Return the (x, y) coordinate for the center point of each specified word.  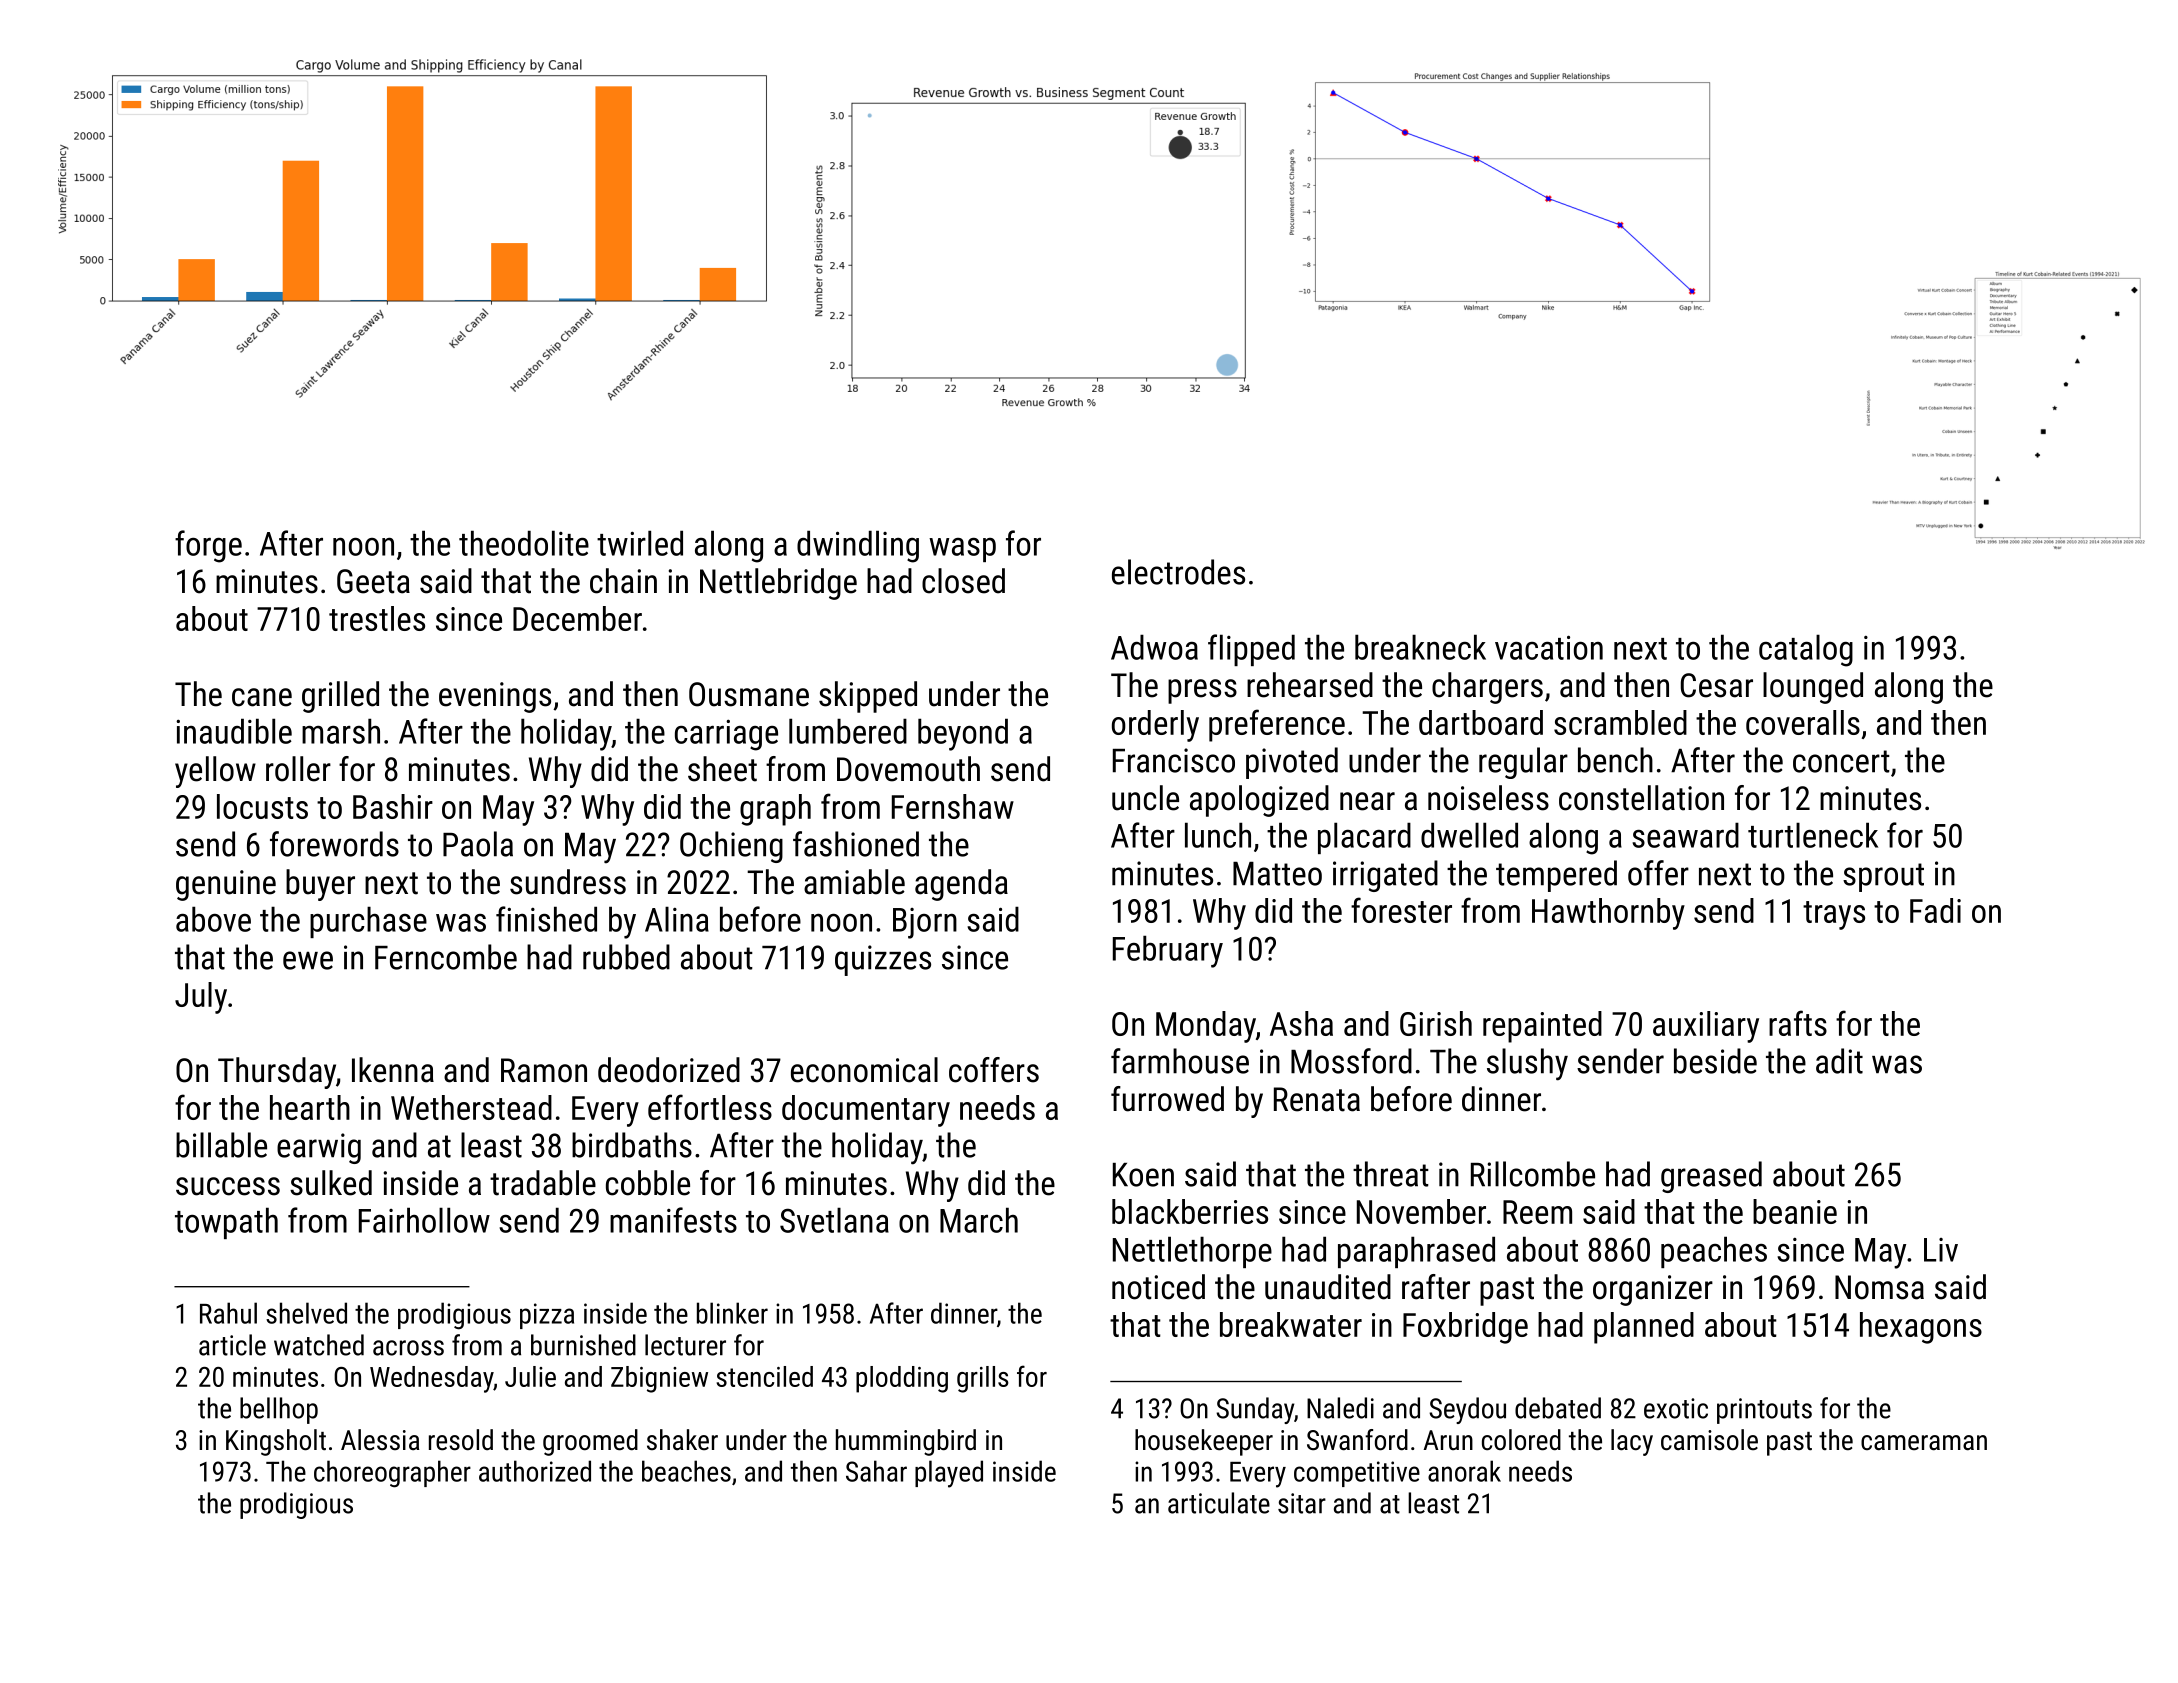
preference (1277, 725)
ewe (308, 960)
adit (1839, 1061)
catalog (1806, 650)
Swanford (1357, 1440)
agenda (961, 885)
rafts (1798, 1023)
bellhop (279, 1410)
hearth (310, 1107)
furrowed (1167, 1099)
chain (623, 581)
